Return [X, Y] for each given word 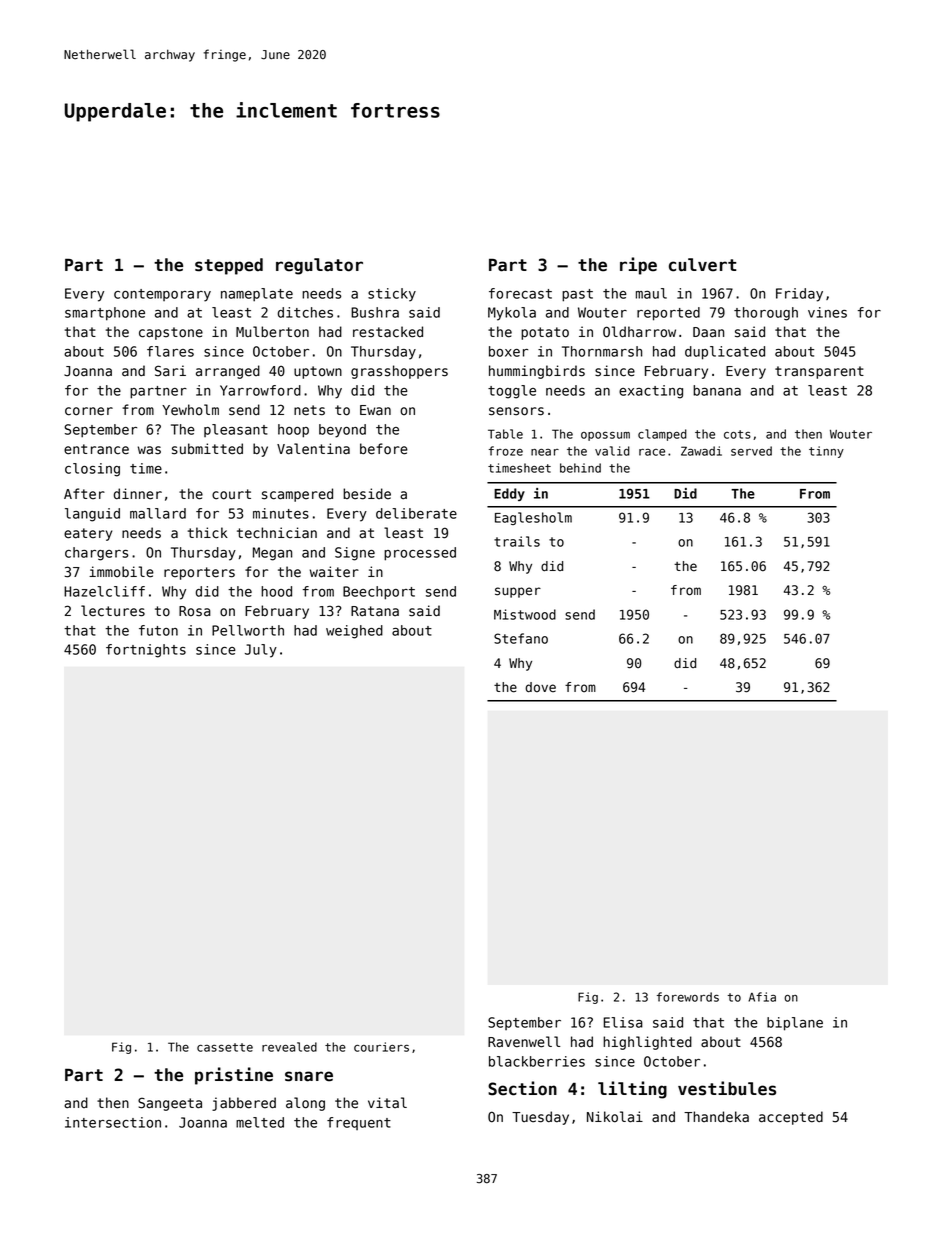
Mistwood [525, 614]
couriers [381, 1047]
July [261, 651]
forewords [688, 997]
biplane [795, 1024]
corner [89, 411]
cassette [225, 1047]
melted [260, 1122]
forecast [520, 293]
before [384, 449]
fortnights [146, 651]
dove [540, 687]
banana [717, 390]
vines [827, 312]
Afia [762, 997]
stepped [229, 266]
